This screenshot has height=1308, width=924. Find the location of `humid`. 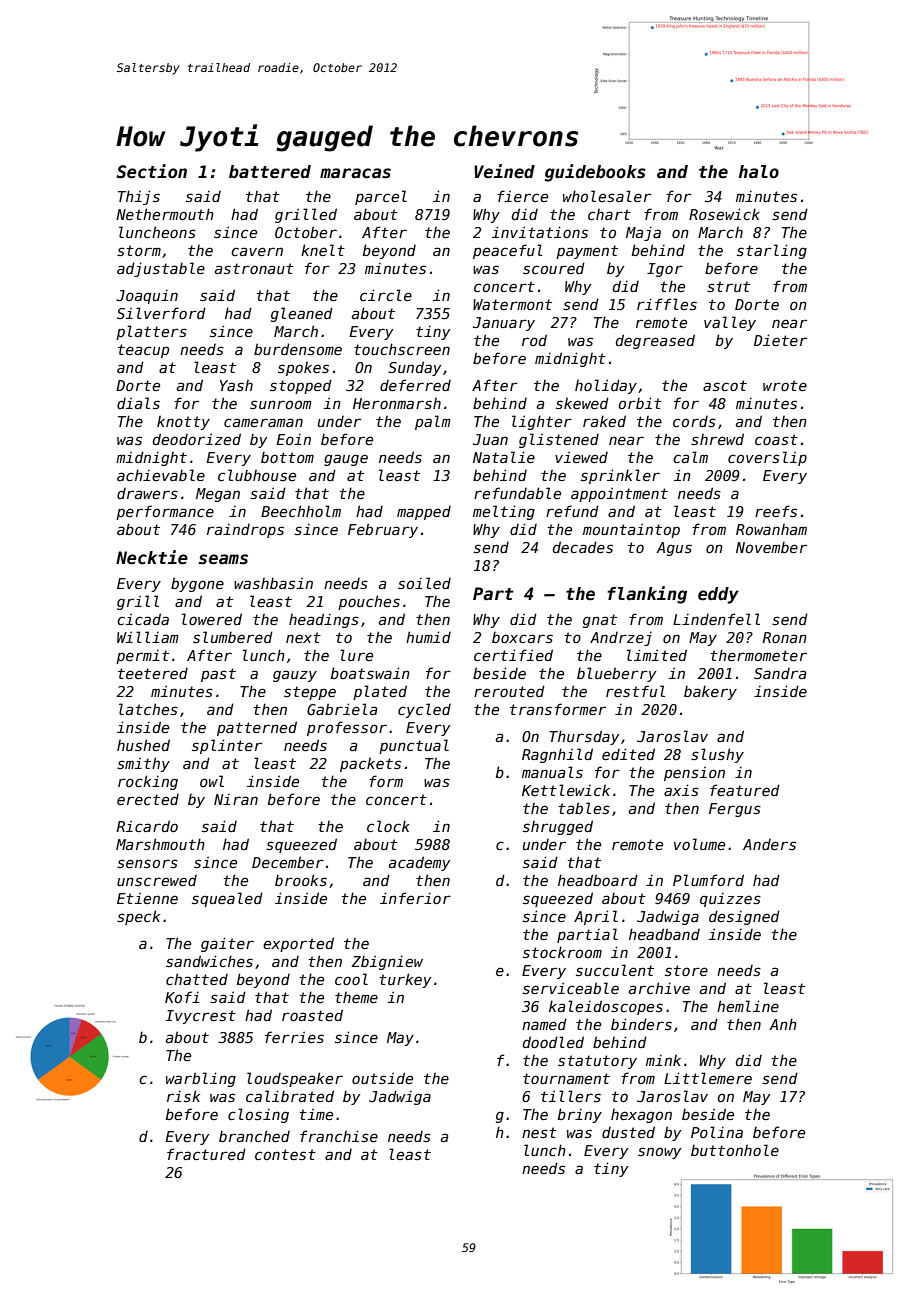

humid is located at coordinates (428, 637).
